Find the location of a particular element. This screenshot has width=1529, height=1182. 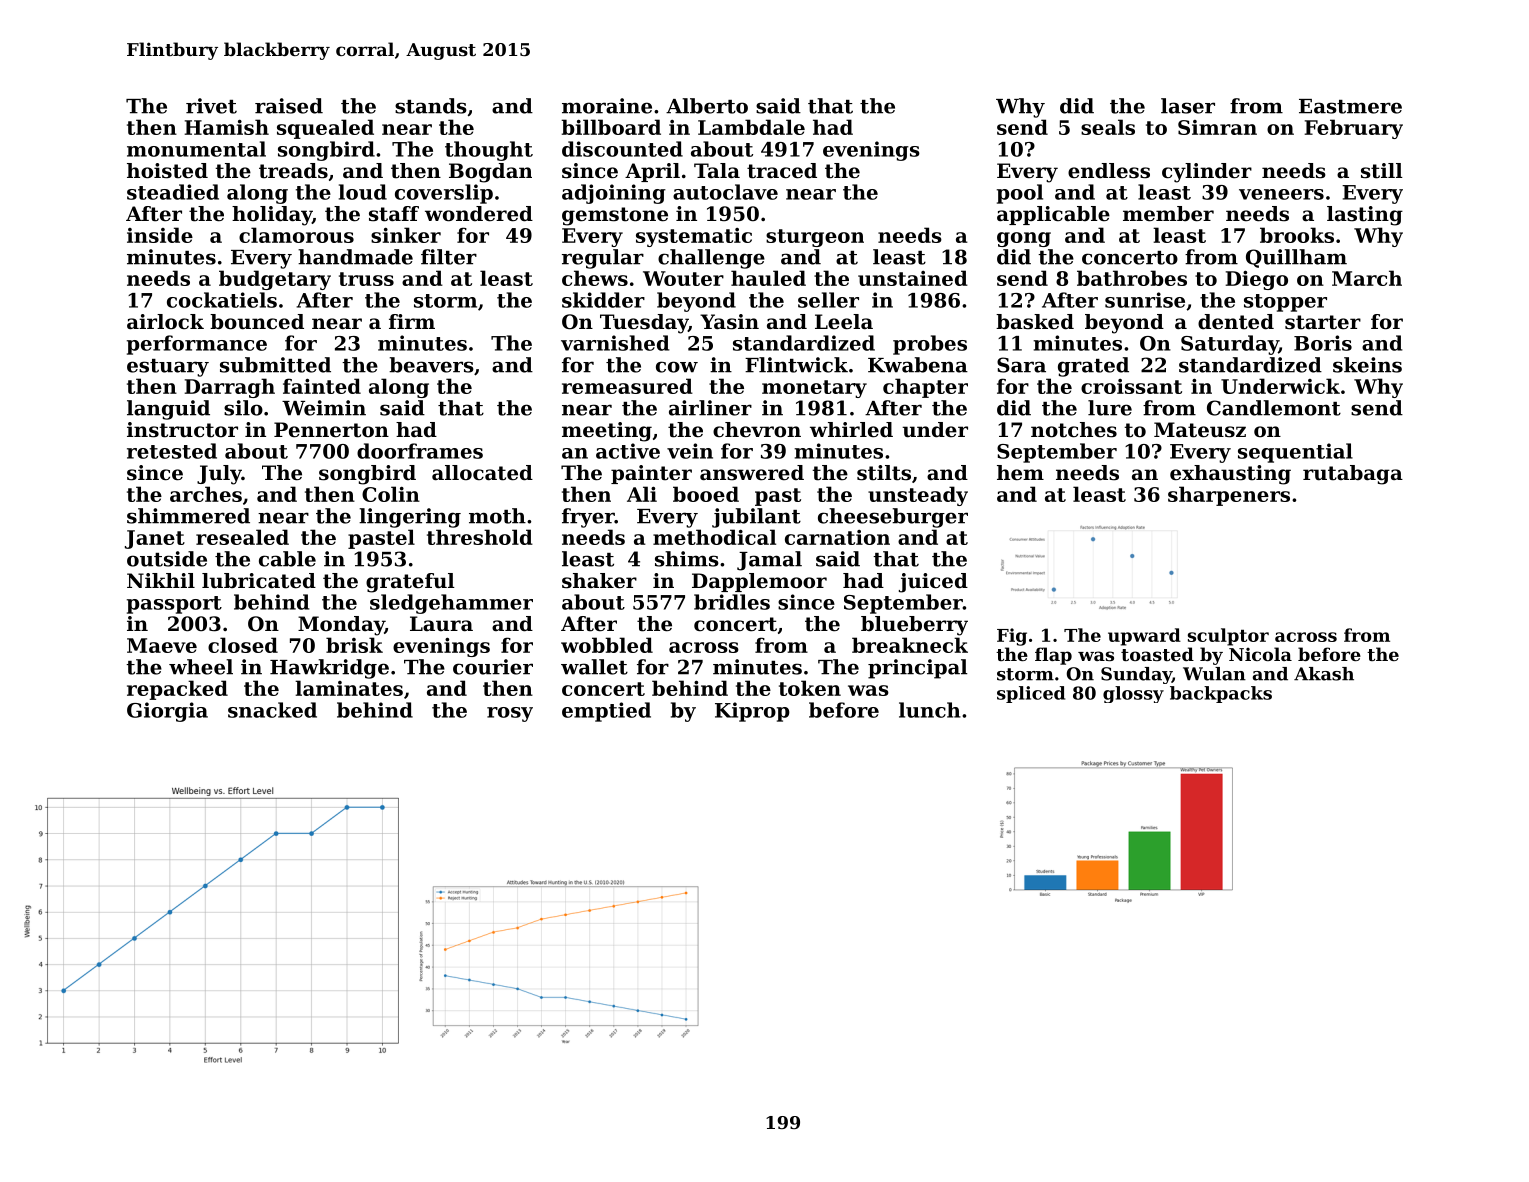

sunrise is located at coordinates (1145, 300).
